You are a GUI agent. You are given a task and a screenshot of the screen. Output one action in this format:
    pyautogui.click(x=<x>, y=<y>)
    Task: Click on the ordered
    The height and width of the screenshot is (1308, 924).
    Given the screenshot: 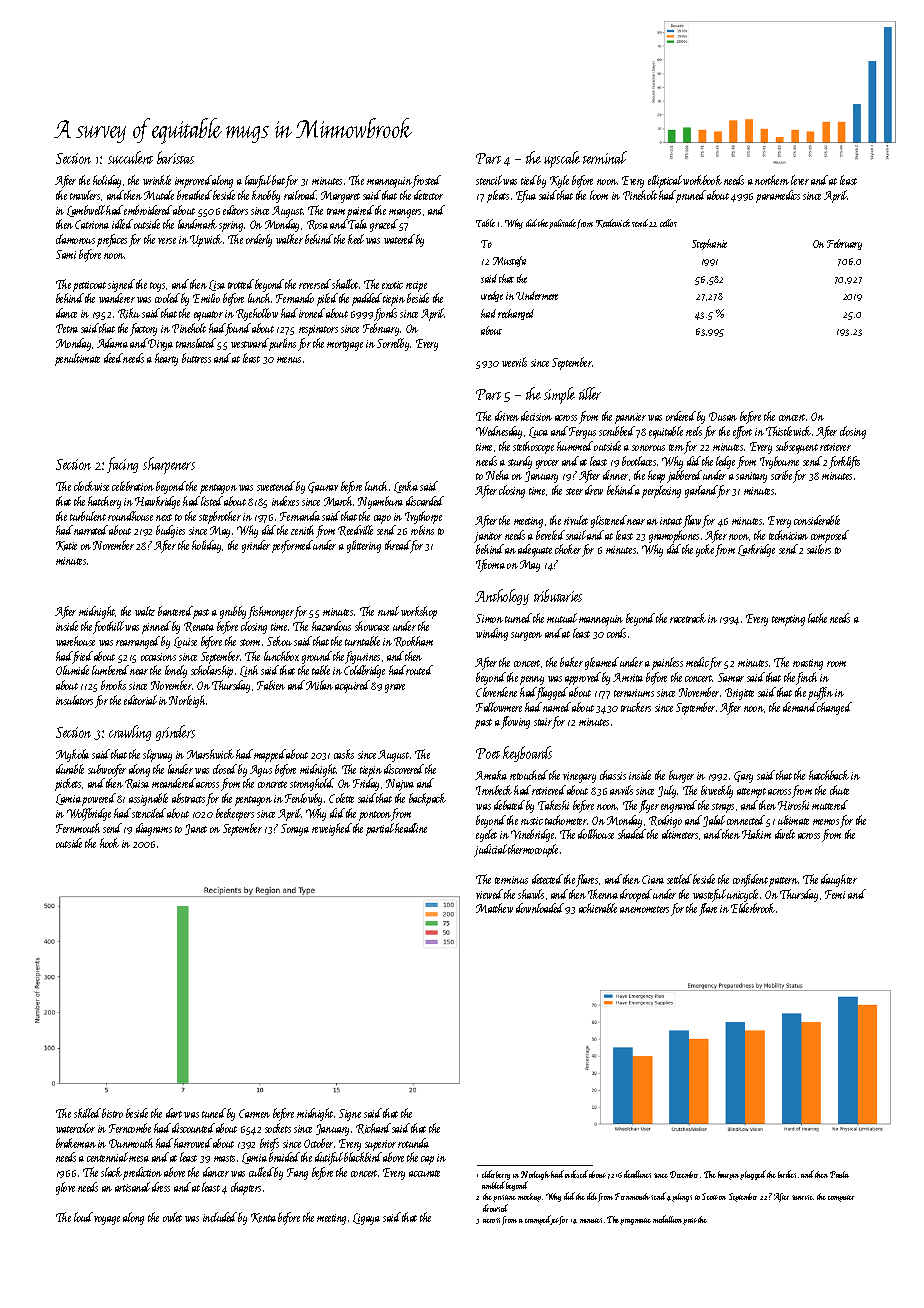 What is the action you would take?
    pyautogui.click(x=681, y=416)
